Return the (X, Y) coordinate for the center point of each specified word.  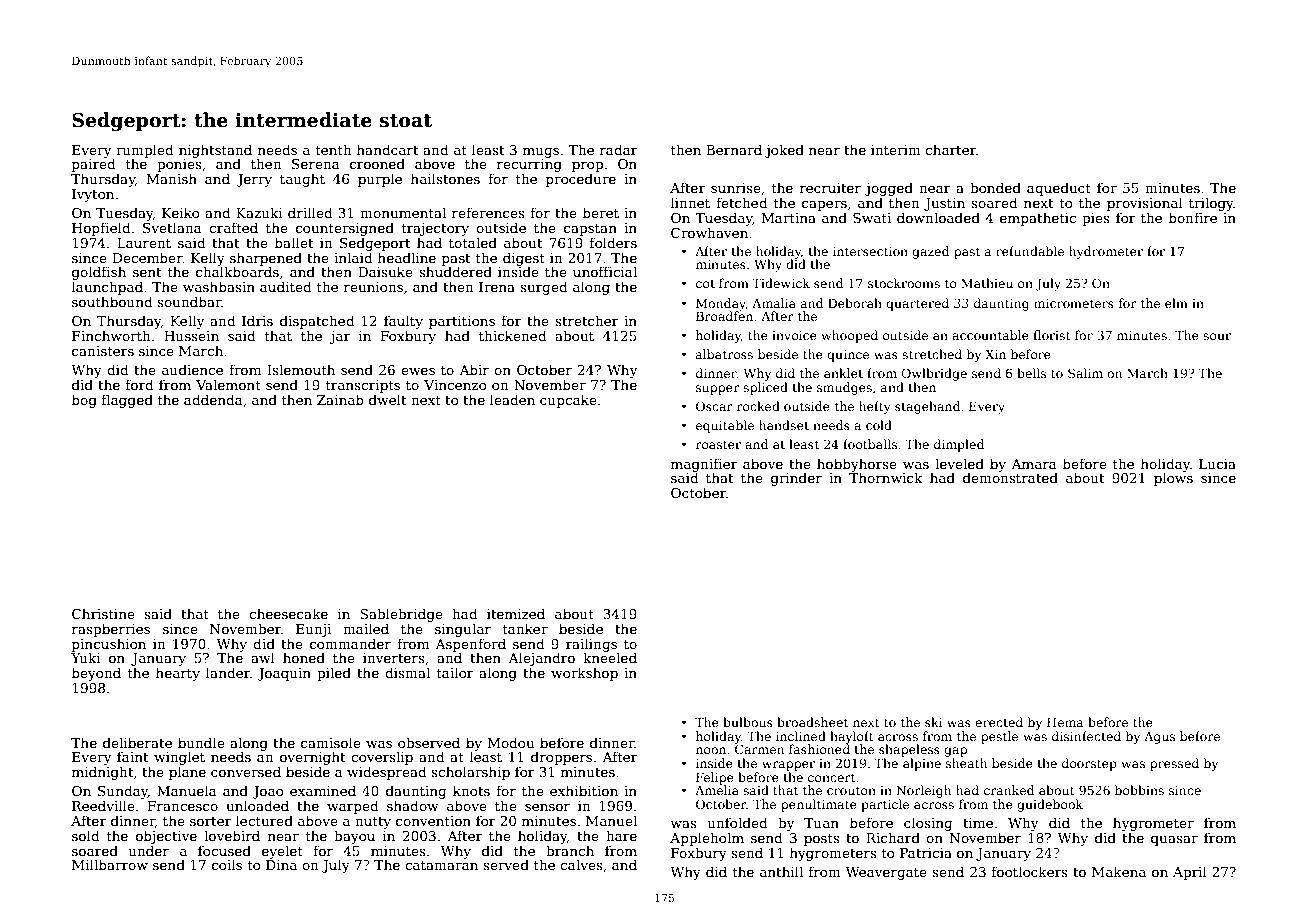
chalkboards (237, 271)
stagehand (927, 407)
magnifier (704, 465)
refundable (1030, 251)
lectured (264, 820)
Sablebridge (401, 615)
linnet (690, 202)
